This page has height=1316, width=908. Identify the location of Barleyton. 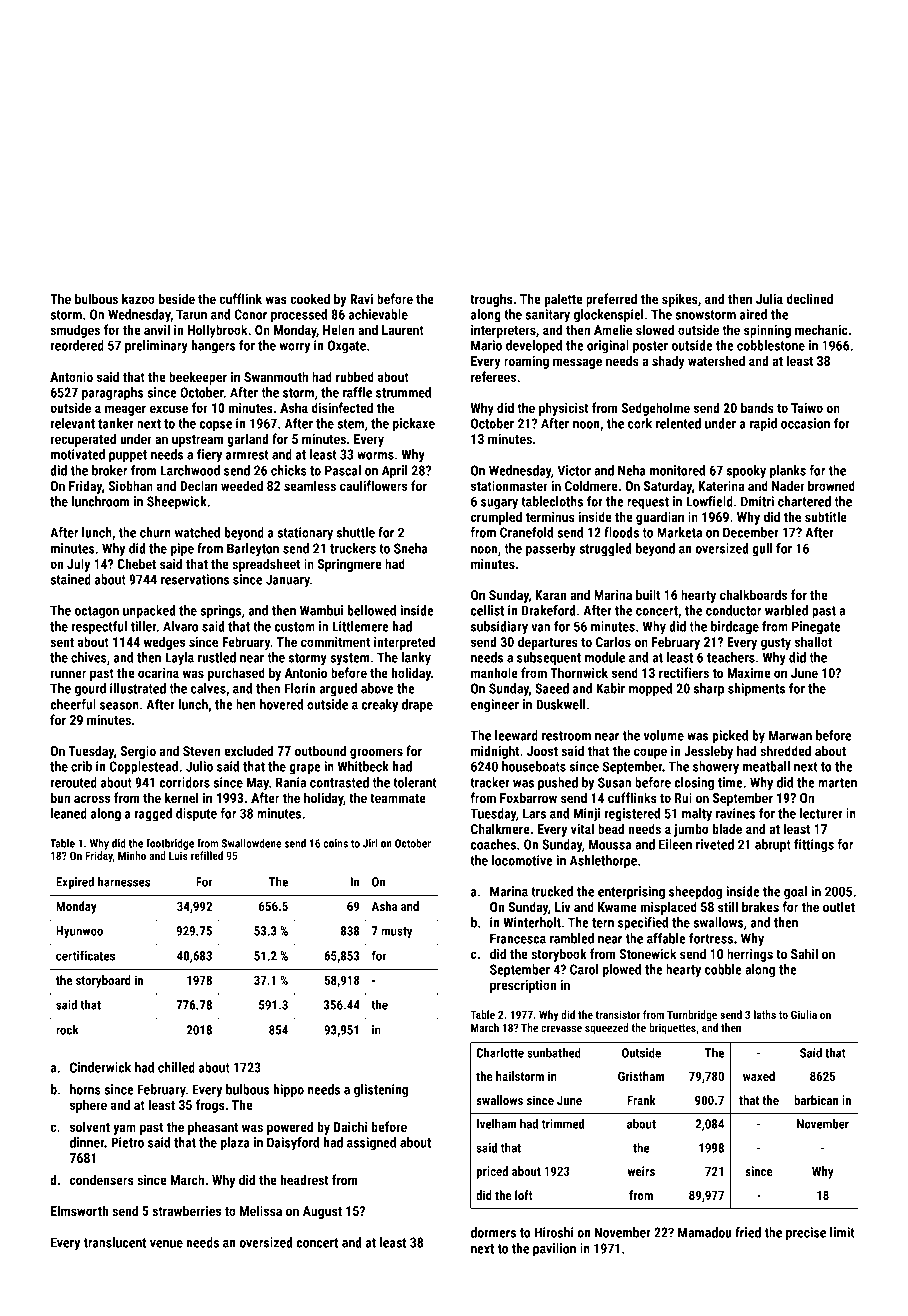
(253, 550).
